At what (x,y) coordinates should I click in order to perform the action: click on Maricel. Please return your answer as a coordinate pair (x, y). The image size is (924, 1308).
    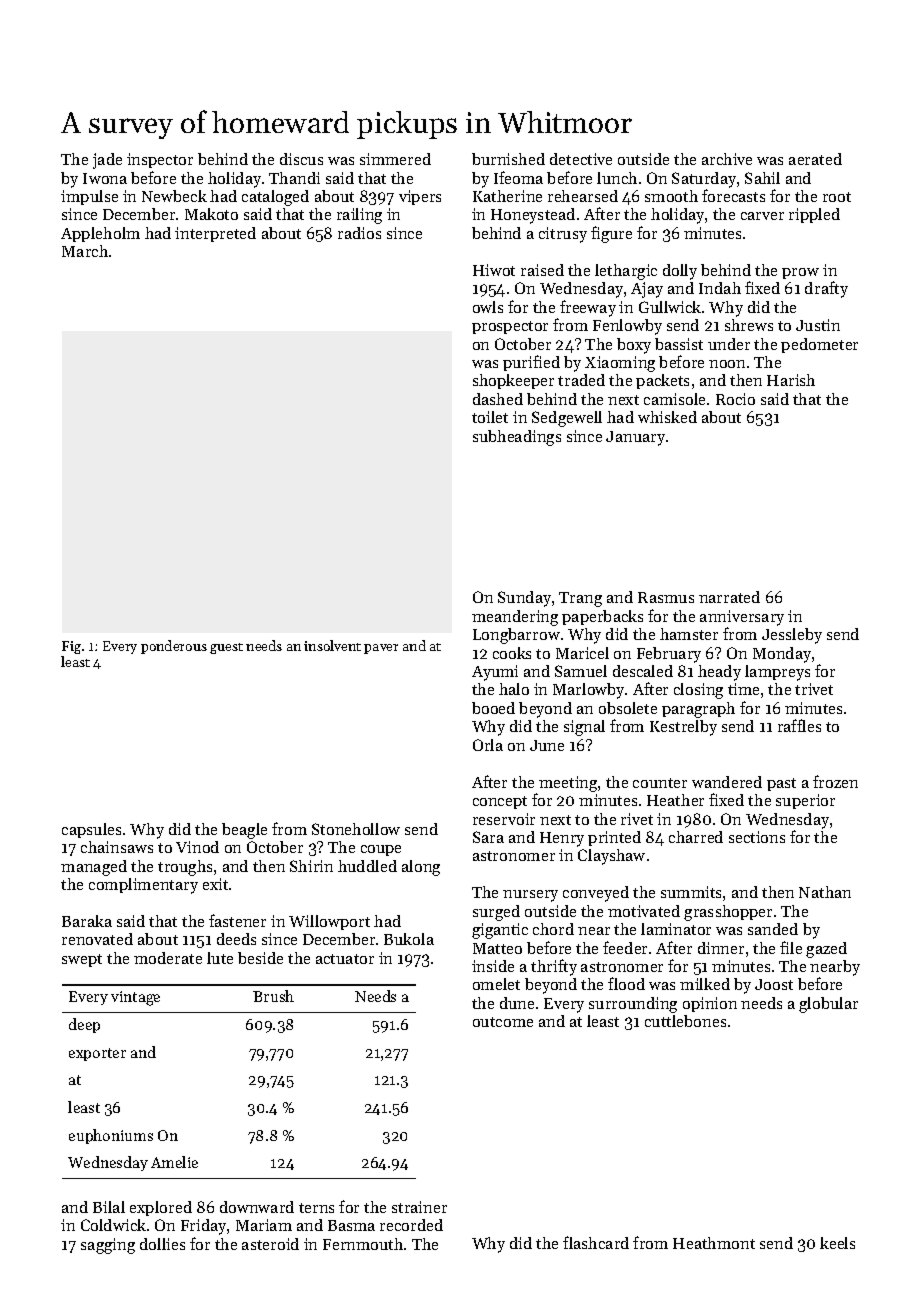
    Looking at the image, I should click on (582, 653).
